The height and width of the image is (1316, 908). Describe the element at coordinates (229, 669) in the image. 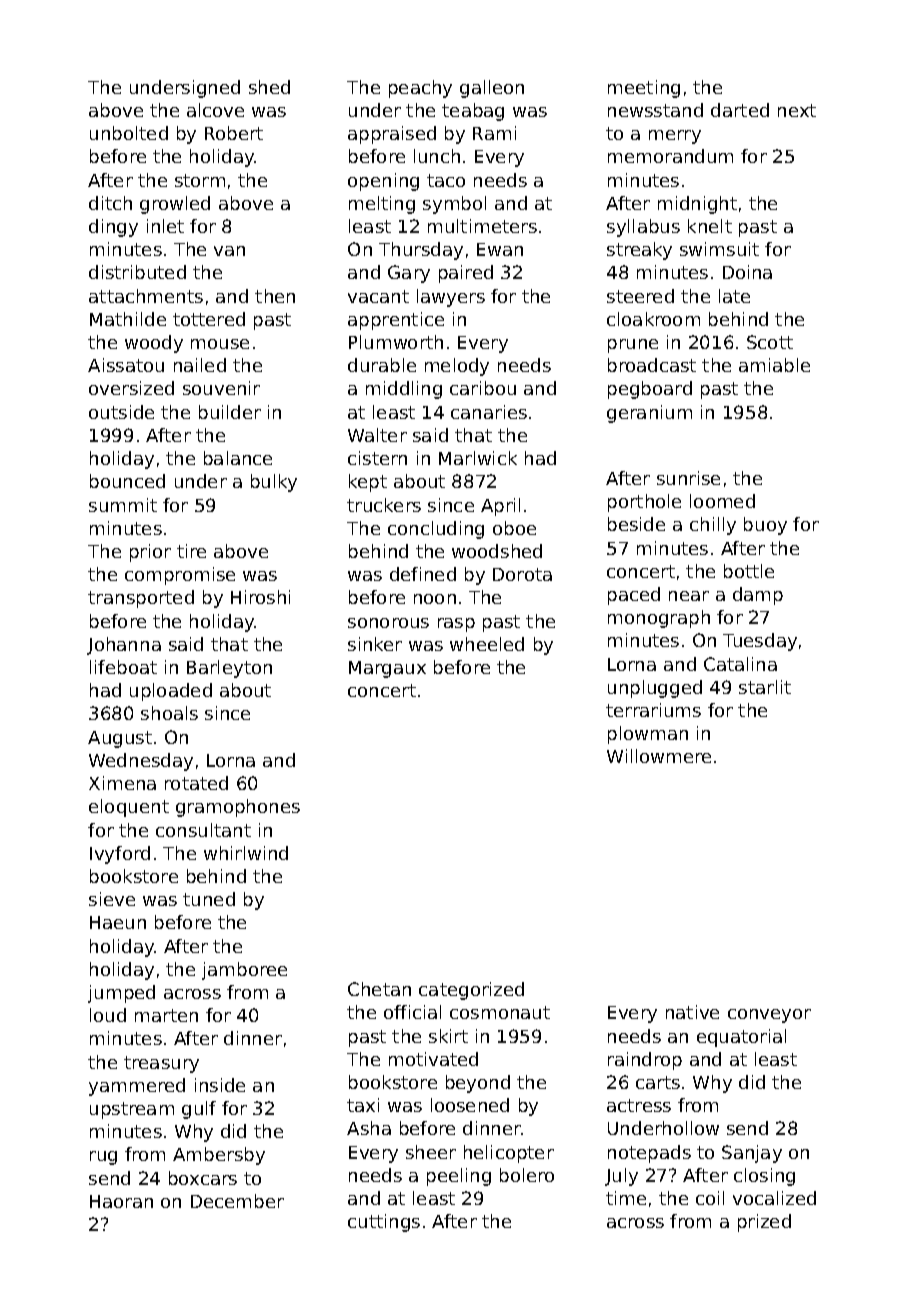

I see `Barleyton` at that location.
